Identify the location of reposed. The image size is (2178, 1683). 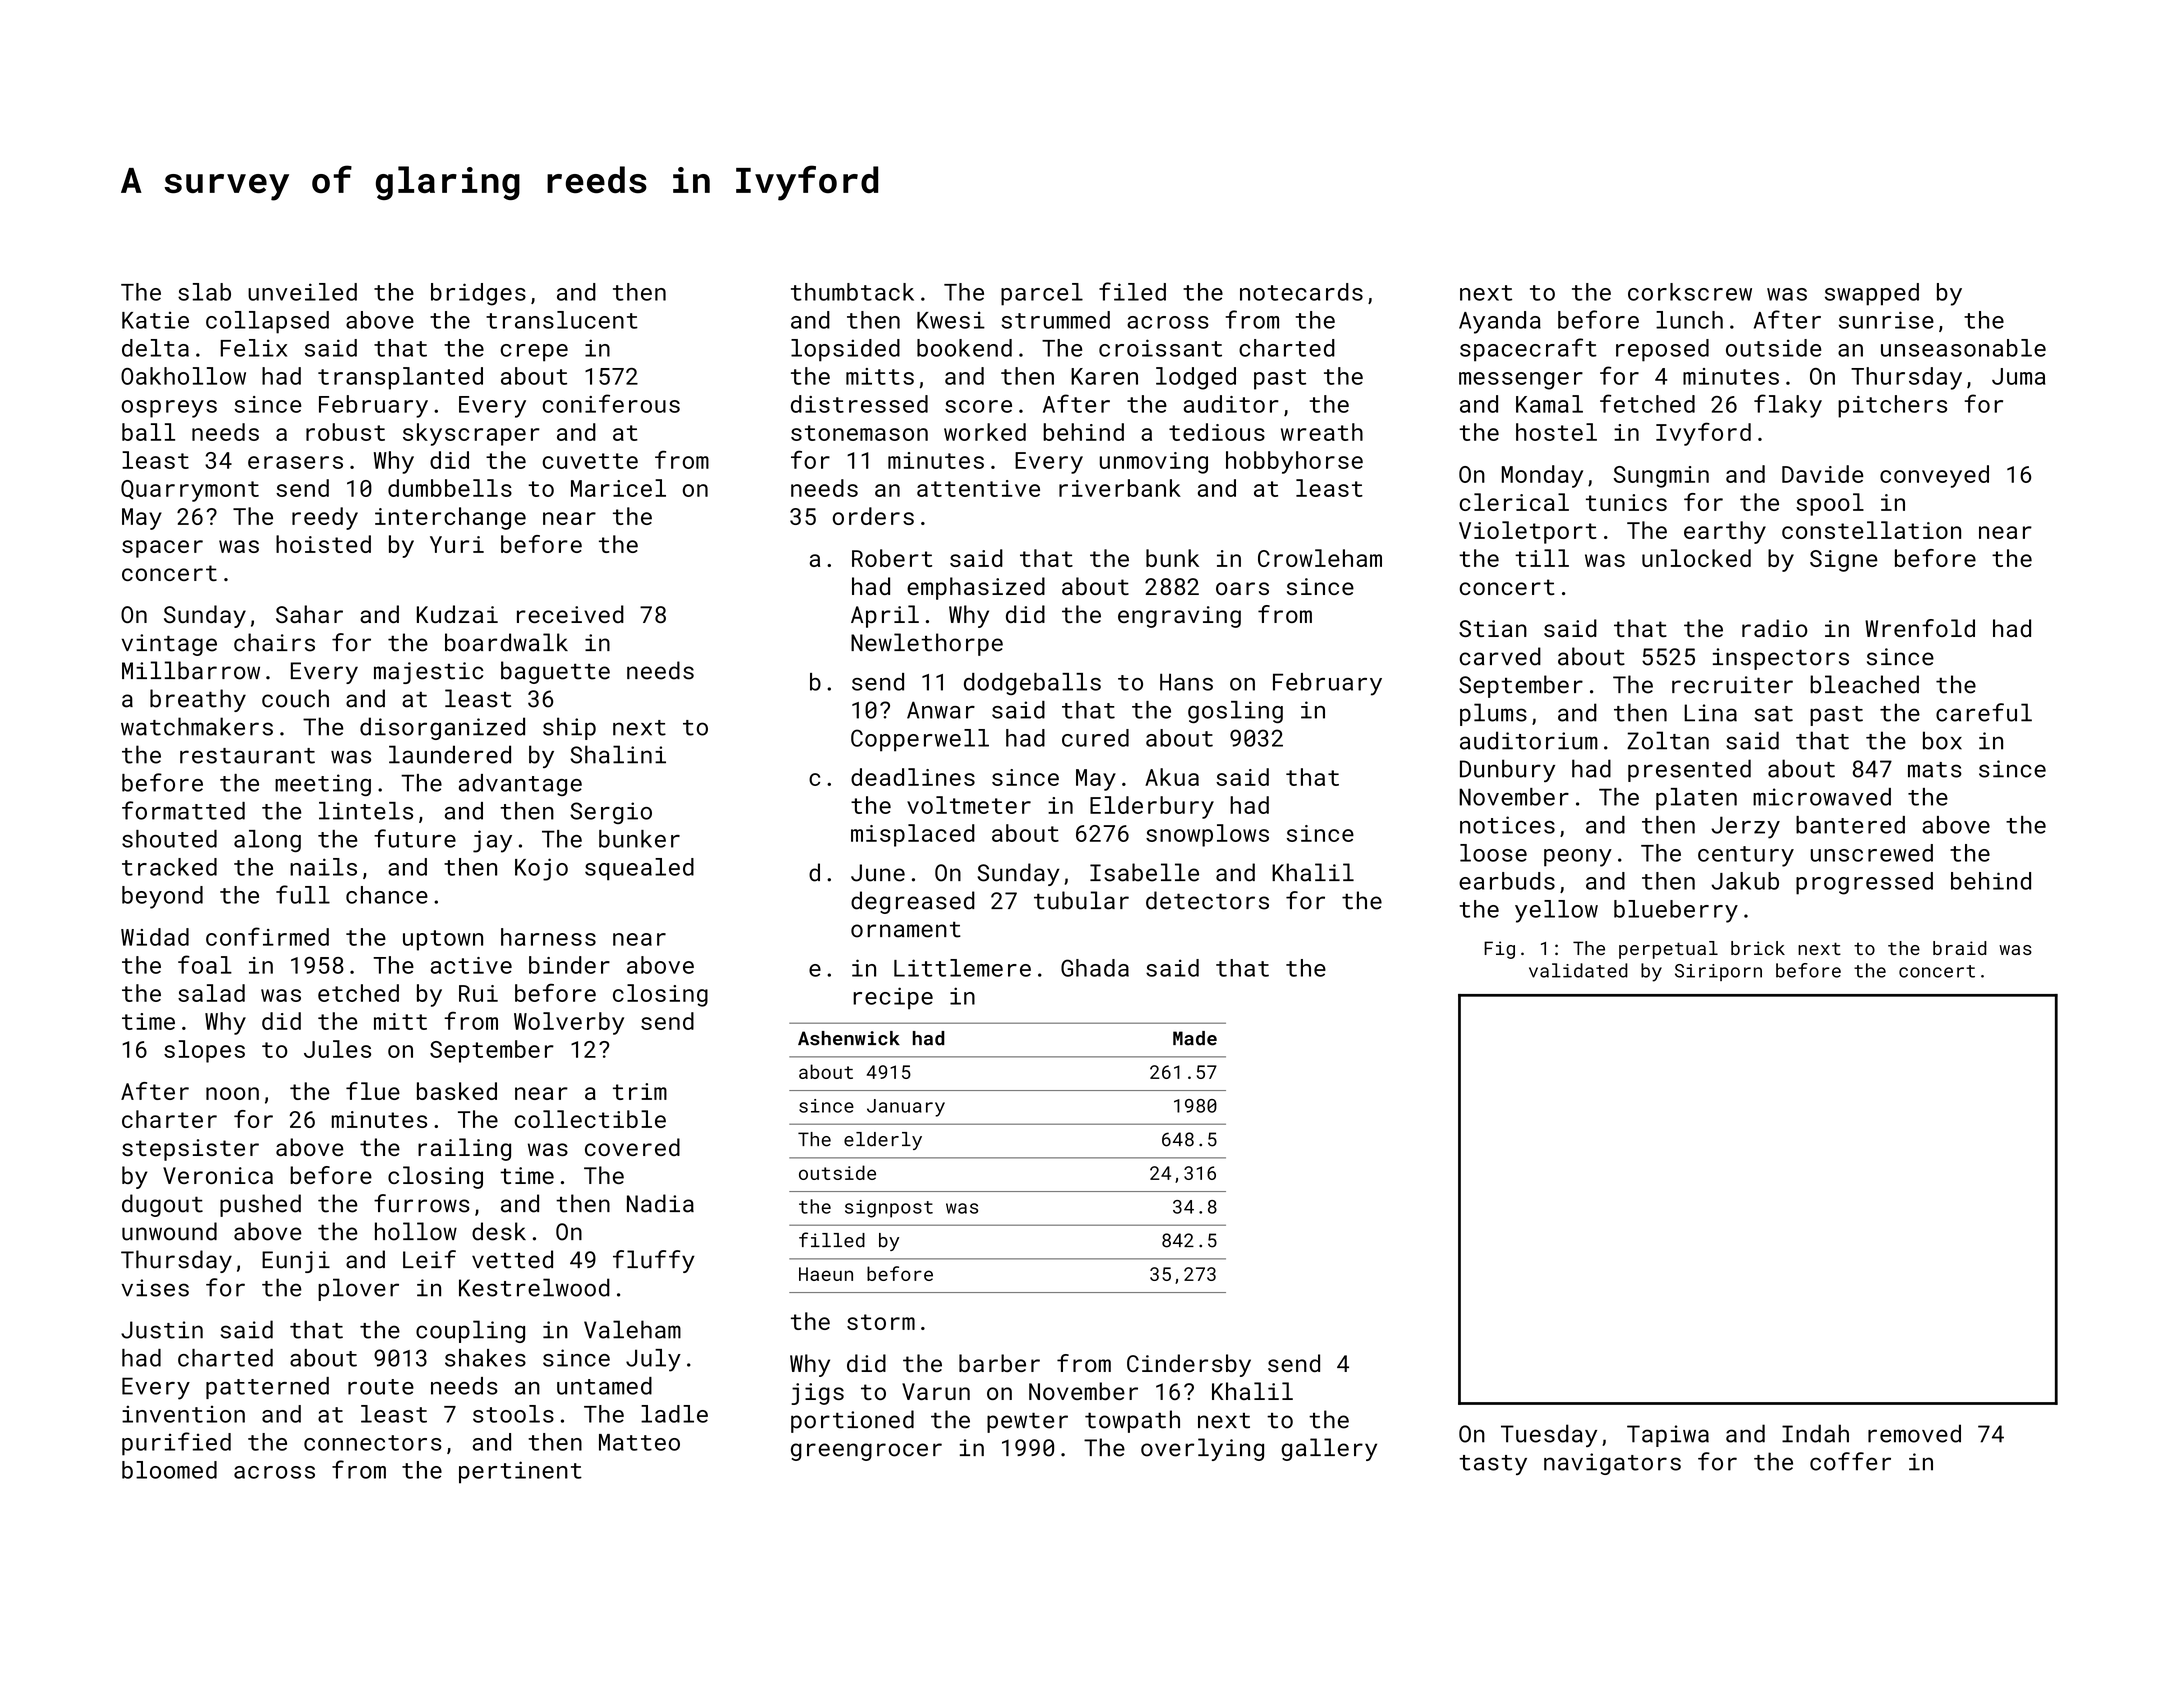
(1662, 350).
